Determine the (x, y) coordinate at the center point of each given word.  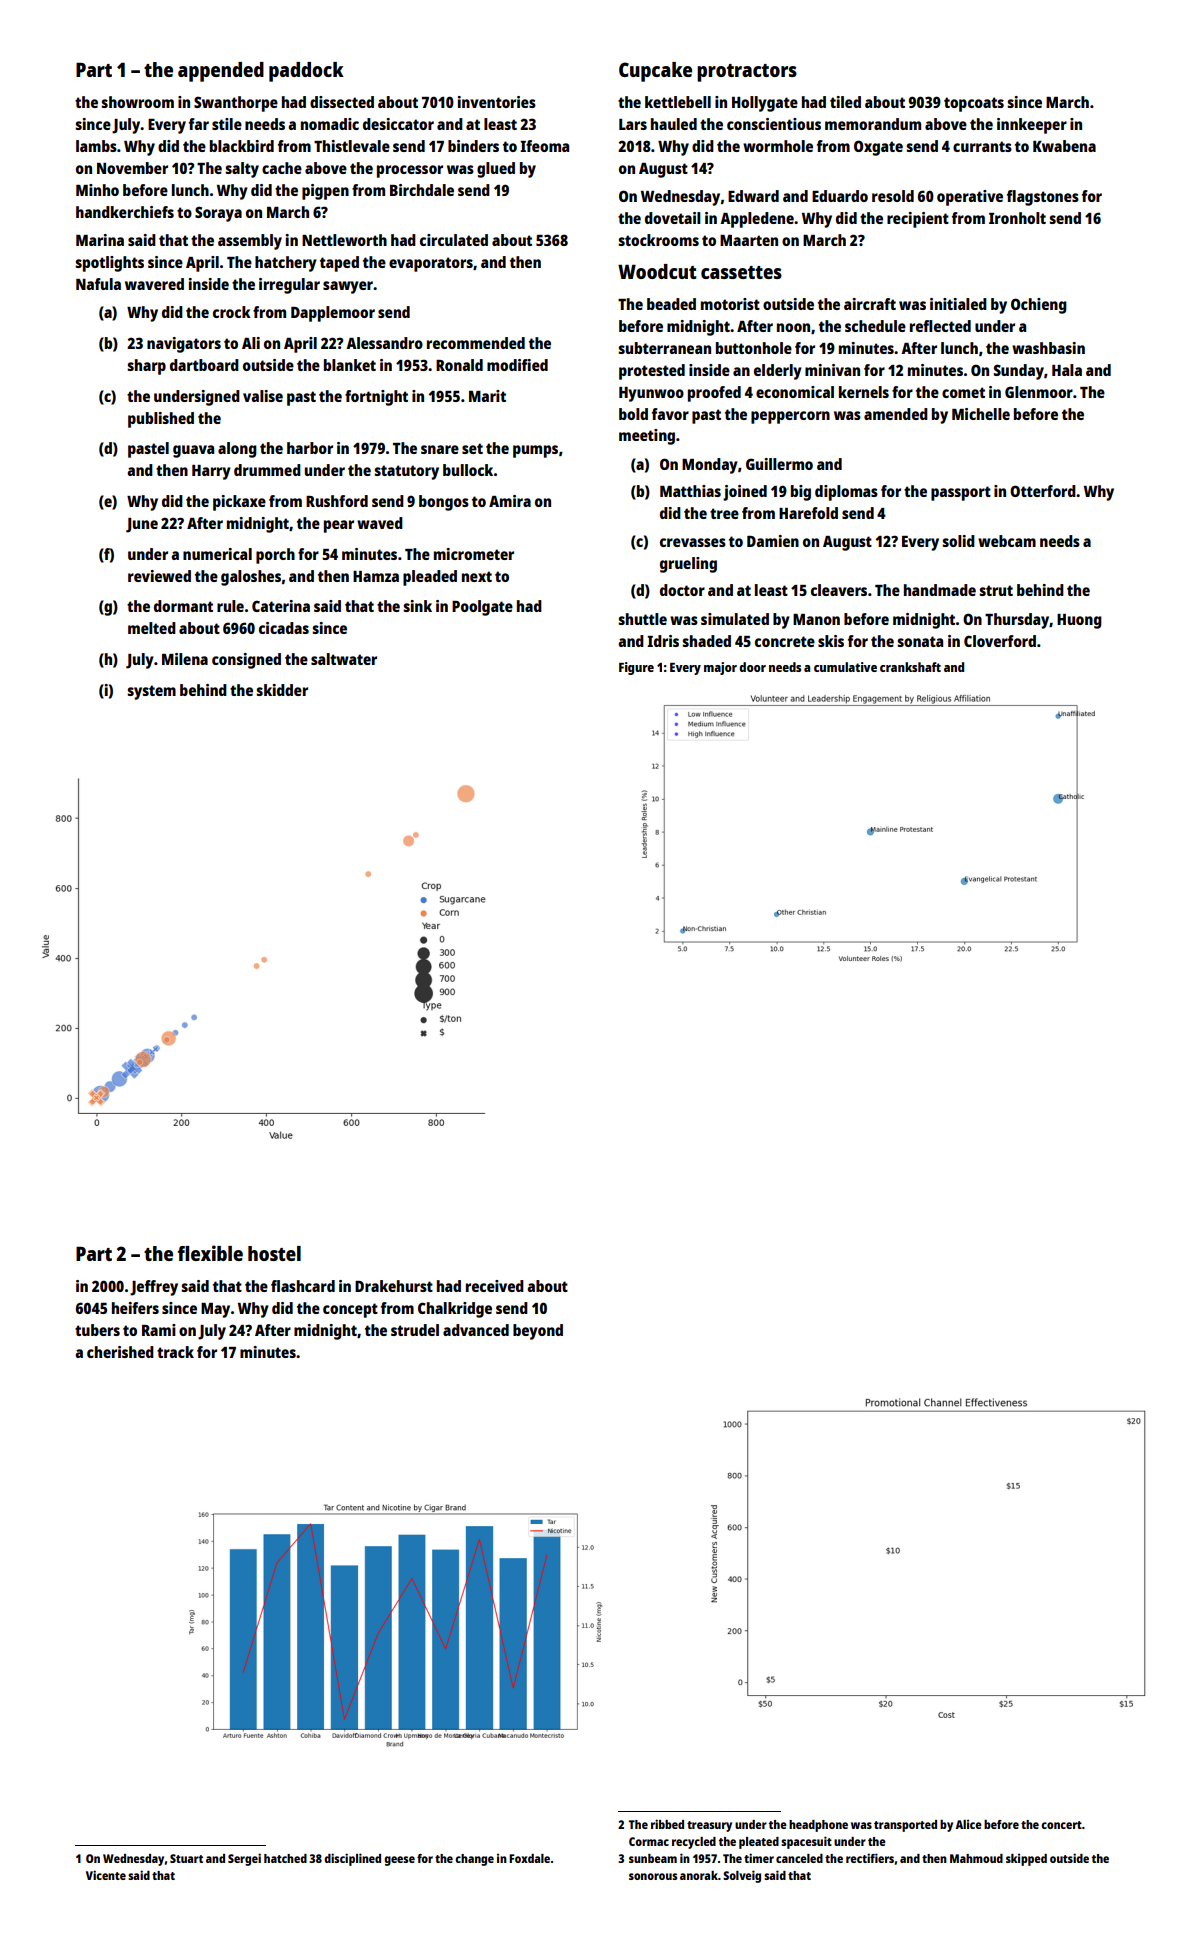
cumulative (845, 667)
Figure (636, 668)
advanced (476, 1330)
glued (496, 170)
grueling (688, 565)
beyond (538, 1332)
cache (282, 168)
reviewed (159, 576)
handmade (940, 590)
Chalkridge (455, 1310)
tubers (97, 1330)
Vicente (106, 1875)
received (495, 1286)
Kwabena (1064, 146)
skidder (282, 690)
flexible (210, 1253)
